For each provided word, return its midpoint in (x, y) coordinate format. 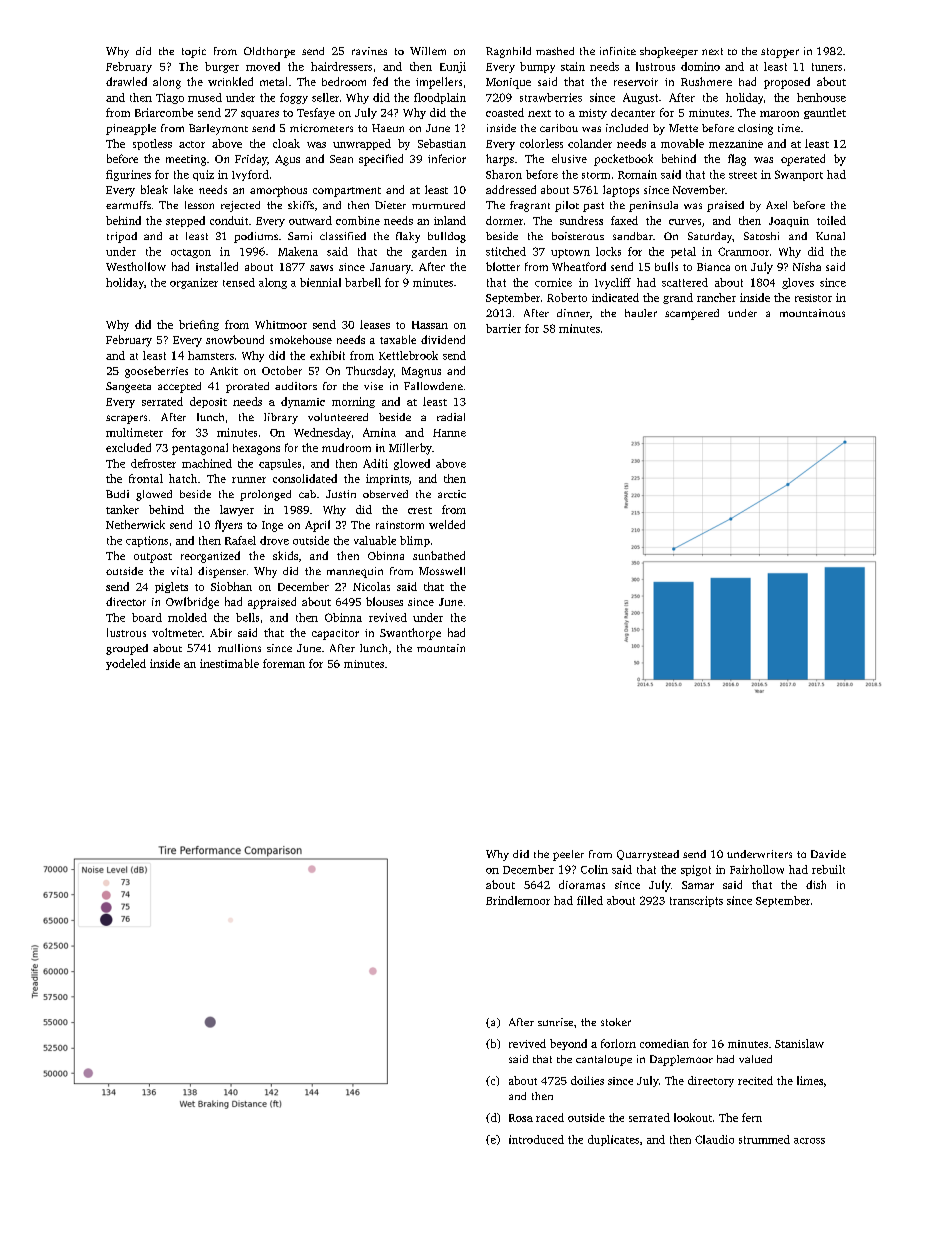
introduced (536, 1139)
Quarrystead (648, 855)
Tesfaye (316, 113)
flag (737, 160)
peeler (568, 855)
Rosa (521, 1118)
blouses (384, 601)
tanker (122, 509)
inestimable (229, 663)
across (809, 1141)
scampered (692, 314)
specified (381, 160)
